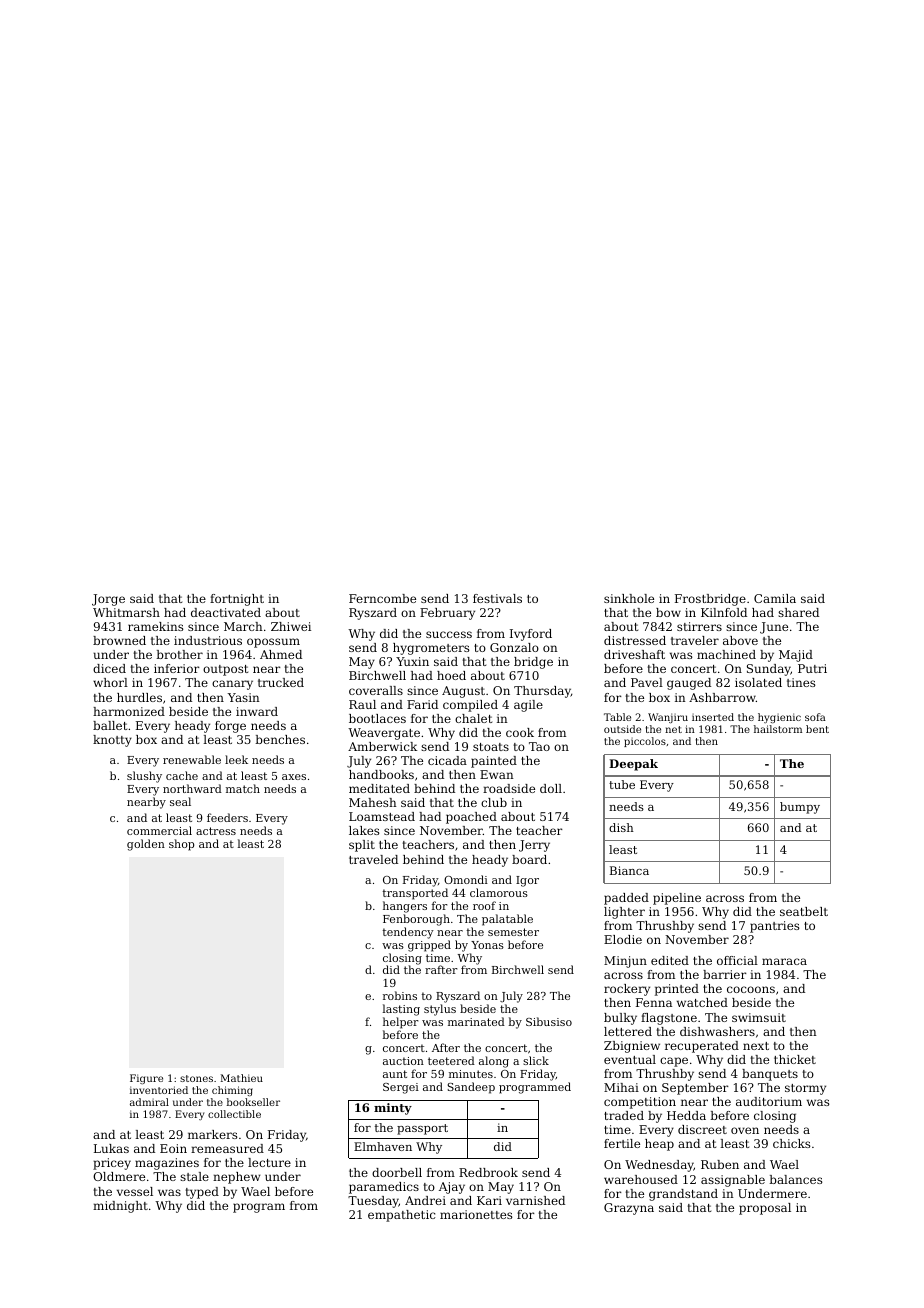 The image size is (924, 1308). What do you see at coordinates (775, 598) in the page?
I see `Camila` at bounding box center [775, 598].
